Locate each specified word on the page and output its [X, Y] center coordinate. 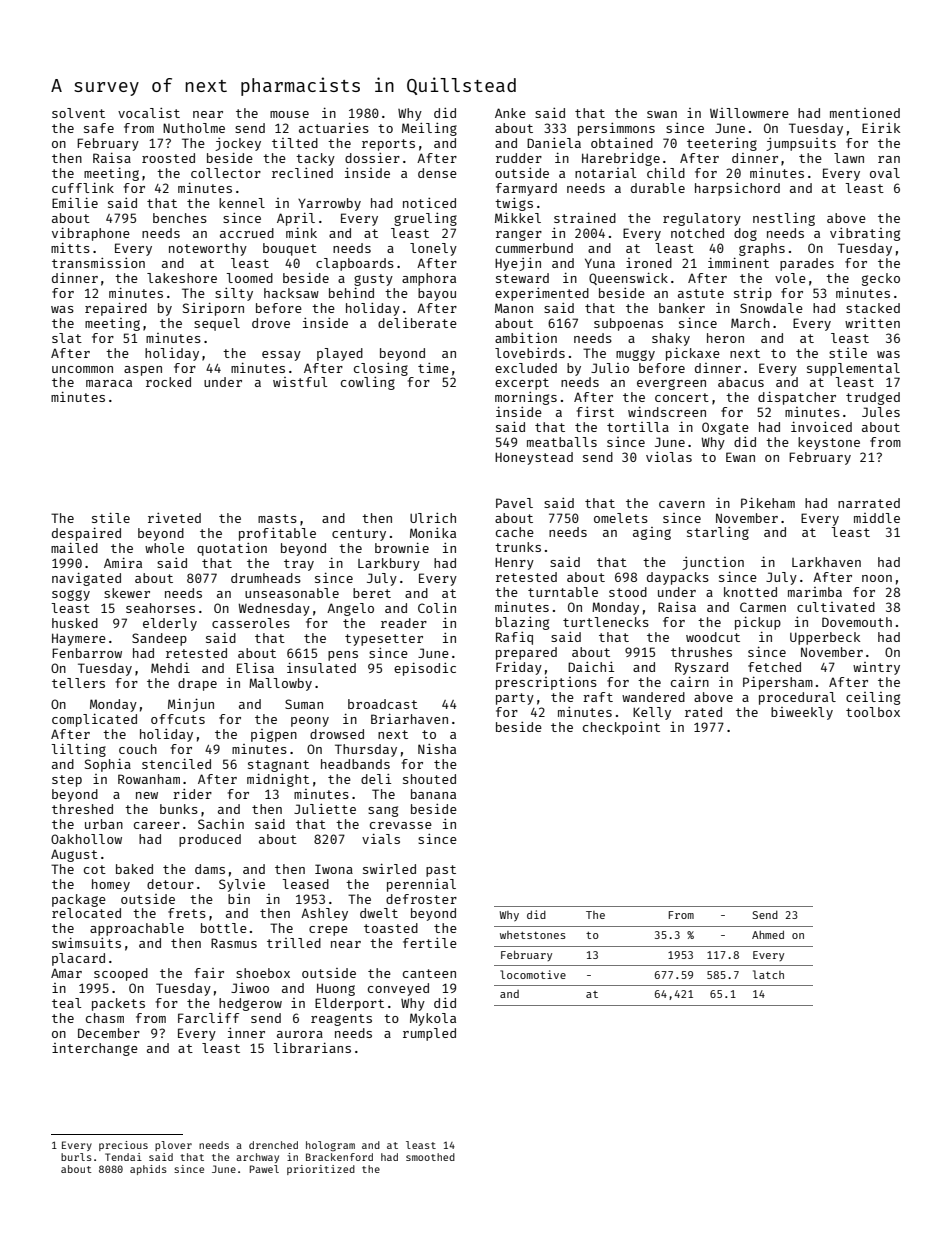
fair [209, 973]
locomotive [533, 974]
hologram [330, 1146]
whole [164, 548]
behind [351, 292]
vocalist [149, 113]
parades [807, 264]
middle [877, 518]
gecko [881, 279]
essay [281, 356]
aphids [148, 1170]
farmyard [526, 189]
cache [515, 532]
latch [768, 974]
